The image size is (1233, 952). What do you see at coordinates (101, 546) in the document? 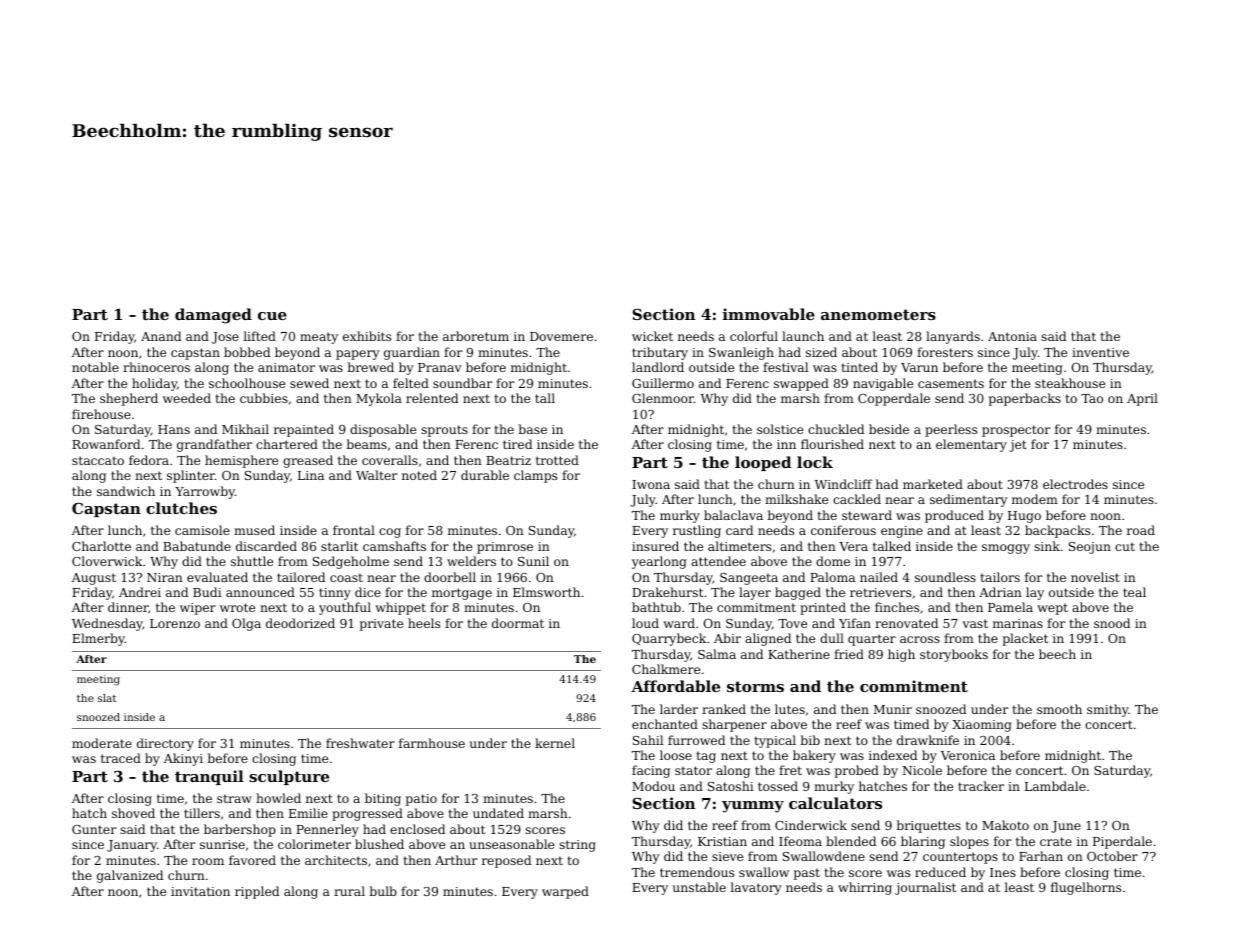
I see `Charlotte` at bounding box center [101, 546].
